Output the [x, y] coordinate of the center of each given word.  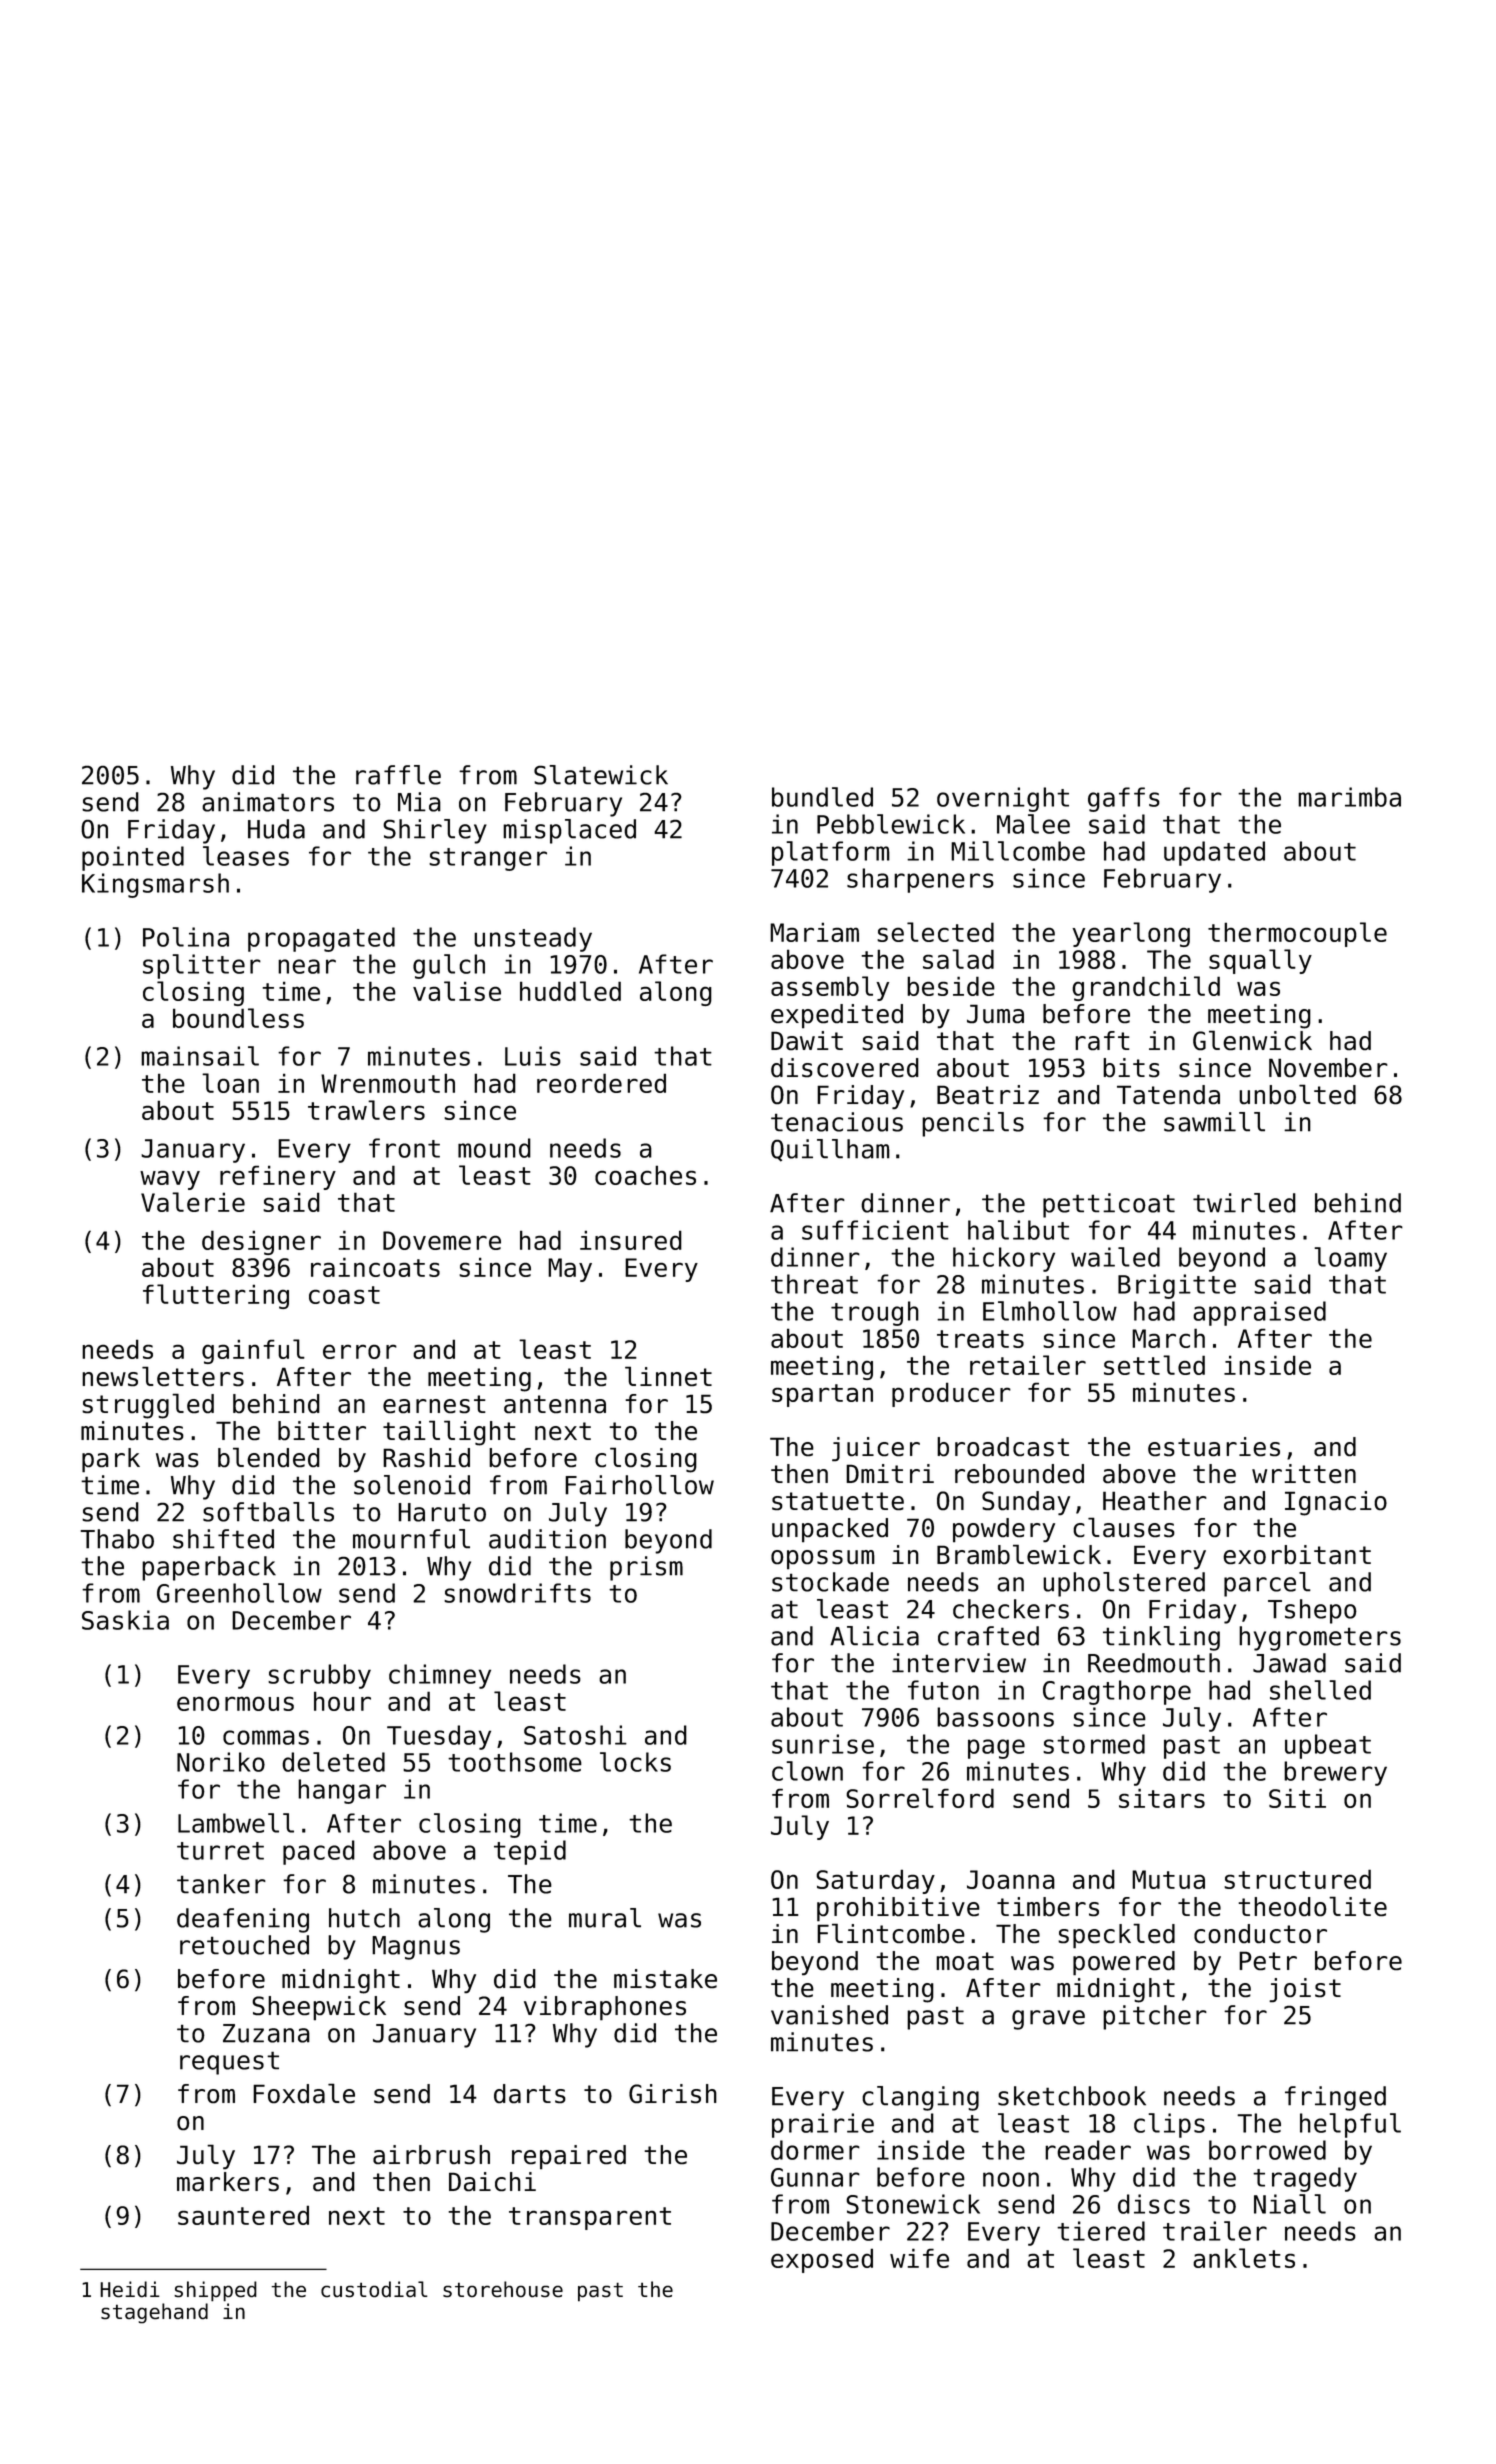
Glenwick [1252, 1040]
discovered [845, 1067]
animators [268, 802]
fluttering [216, 1296]
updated [1214, 853]
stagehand [154, 2313]
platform [831, 853]
